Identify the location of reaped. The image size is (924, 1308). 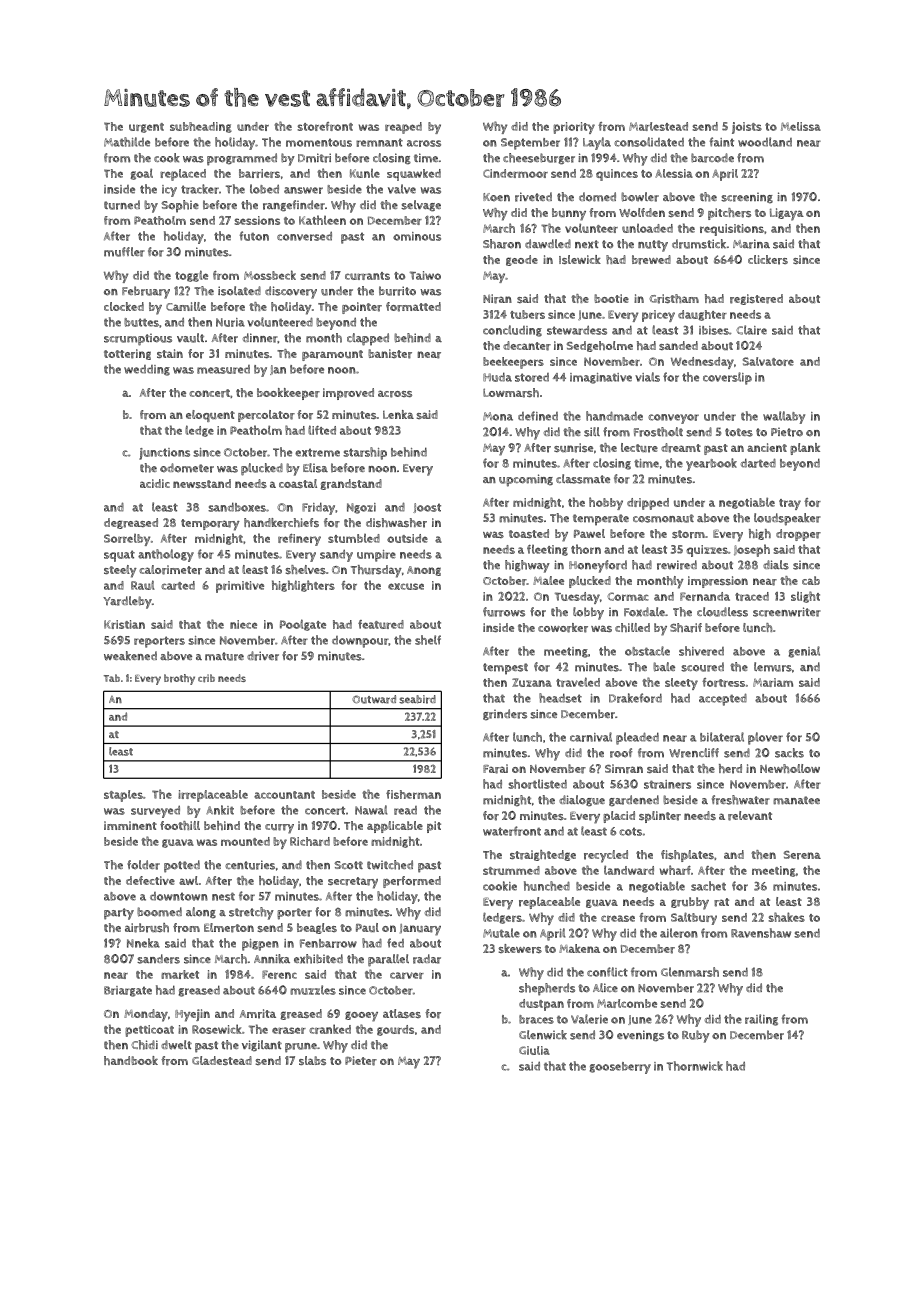
(403, 128).
